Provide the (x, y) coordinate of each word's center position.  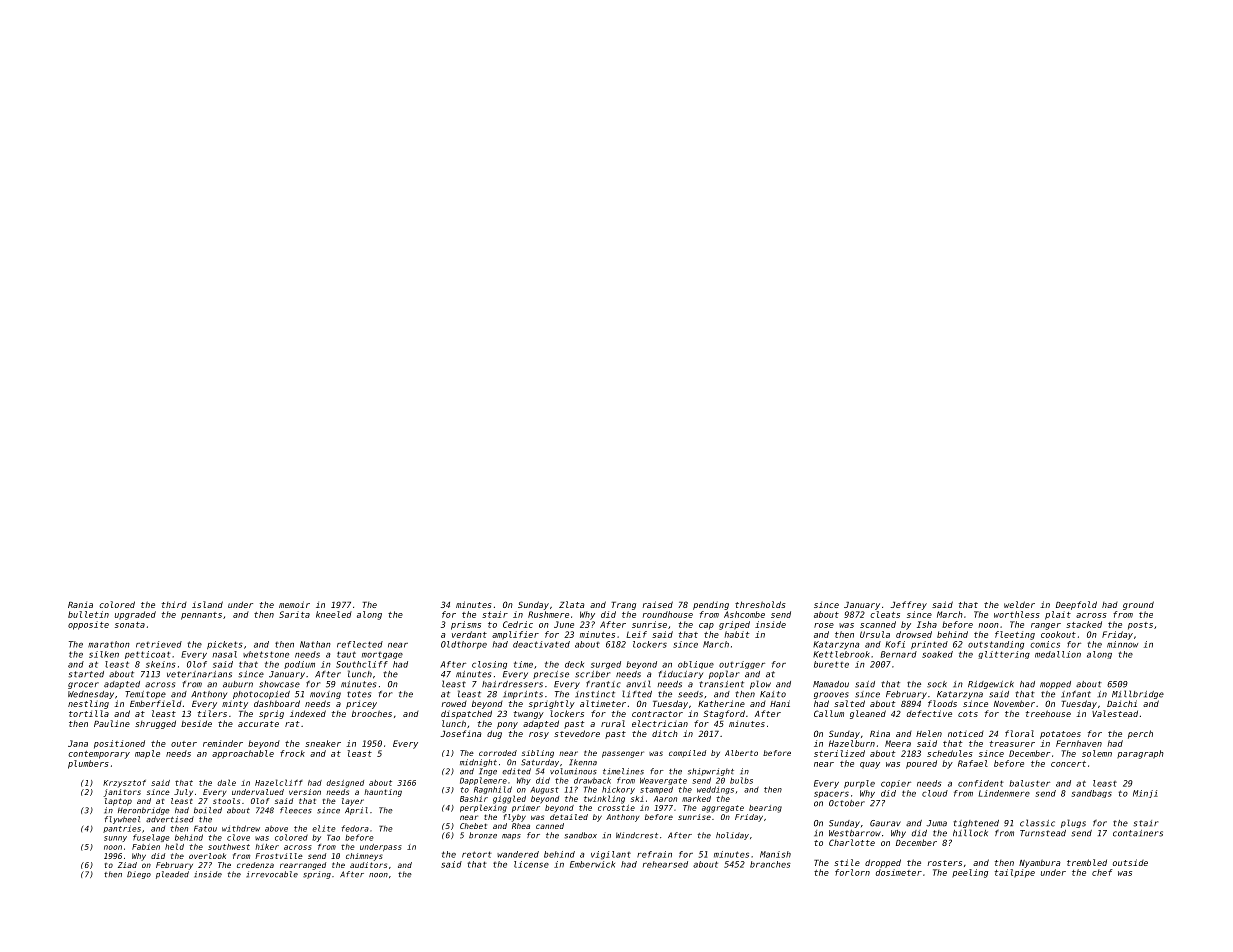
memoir (294, 604)
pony (507, 725)
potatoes (1060, 735)
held (174, 846)
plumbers (88, 764)
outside (1130, 862)
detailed (569, 817)
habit (736, 634)
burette (831, 664)
